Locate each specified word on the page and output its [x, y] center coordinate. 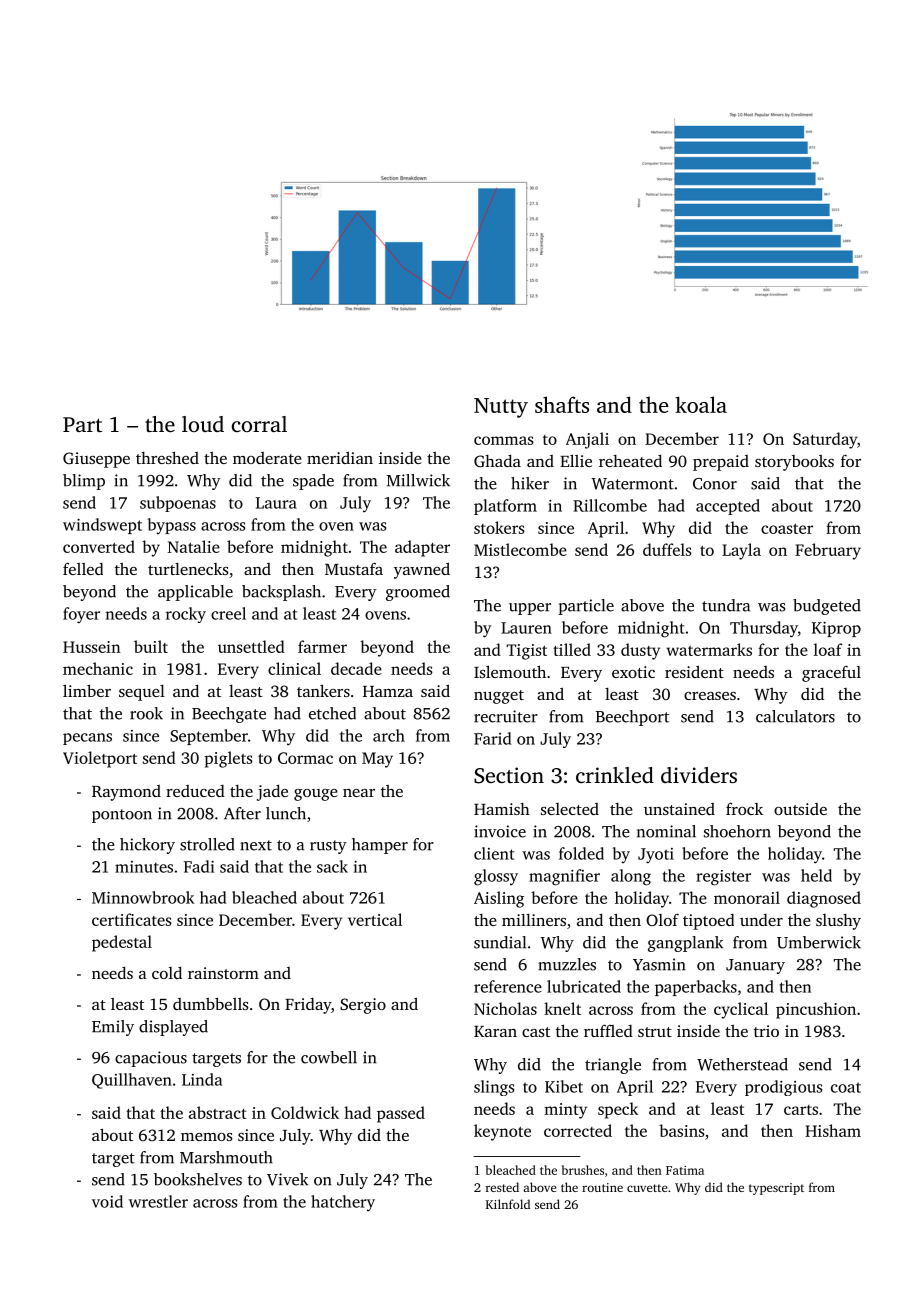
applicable [195, 593]
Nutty [501, 408]
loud [203, 424]
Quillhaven [132, 1081]
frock [744, 809]
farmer [322, 646]
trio [766, 1031]
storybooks [794, 463]
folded [581, 853]
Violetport [100, 759]
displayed [173, 1028]
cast [536, 1032]
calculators [795, 716]
